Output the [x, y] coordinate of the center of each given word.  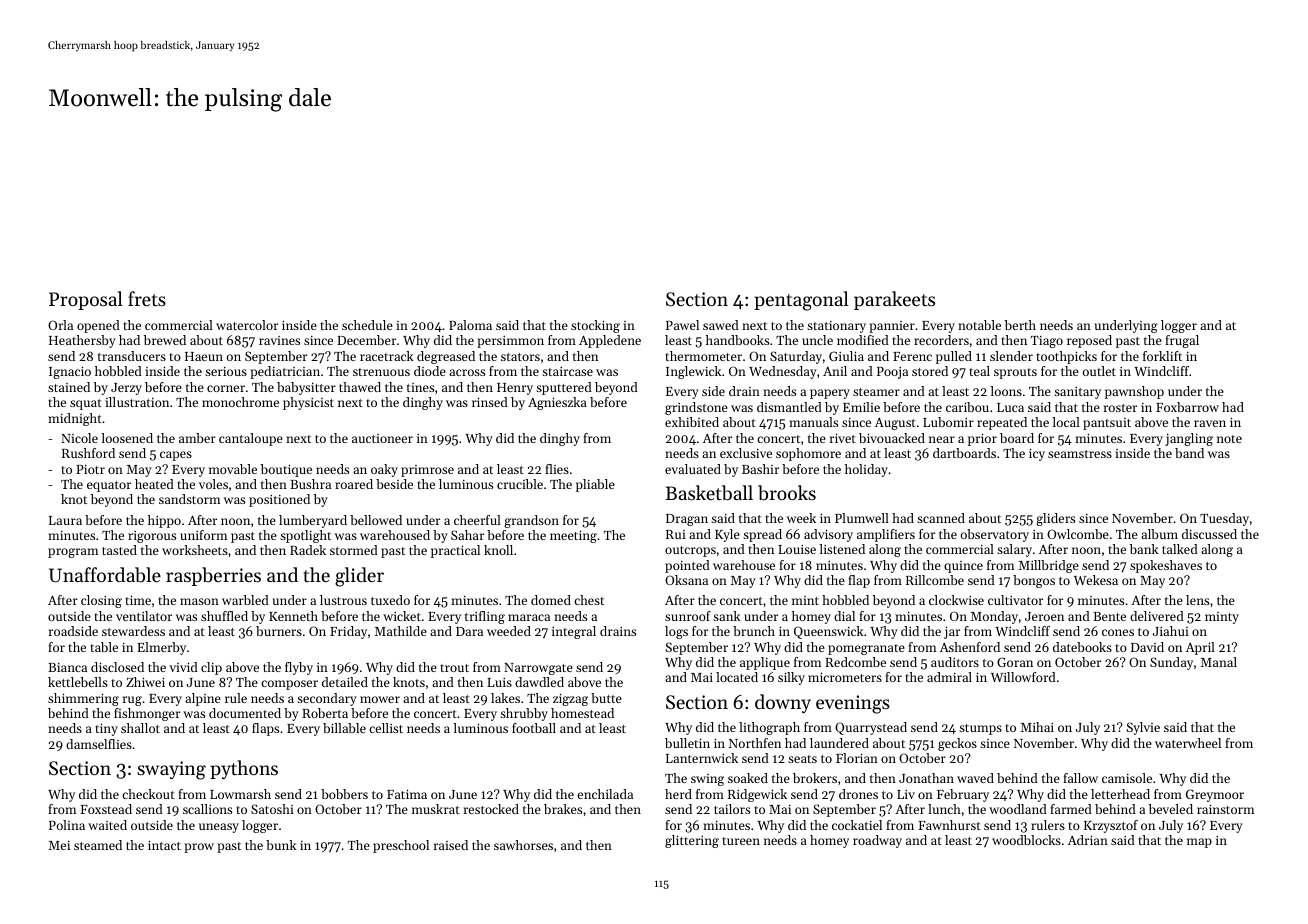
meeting [573, 536]
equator [109, 486]
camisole [1127, 778]
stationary [836, 327]
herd [678, 794]
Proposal [86, 300]
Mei [59, 845]
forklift [1162, 356]
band [1189, 453]
